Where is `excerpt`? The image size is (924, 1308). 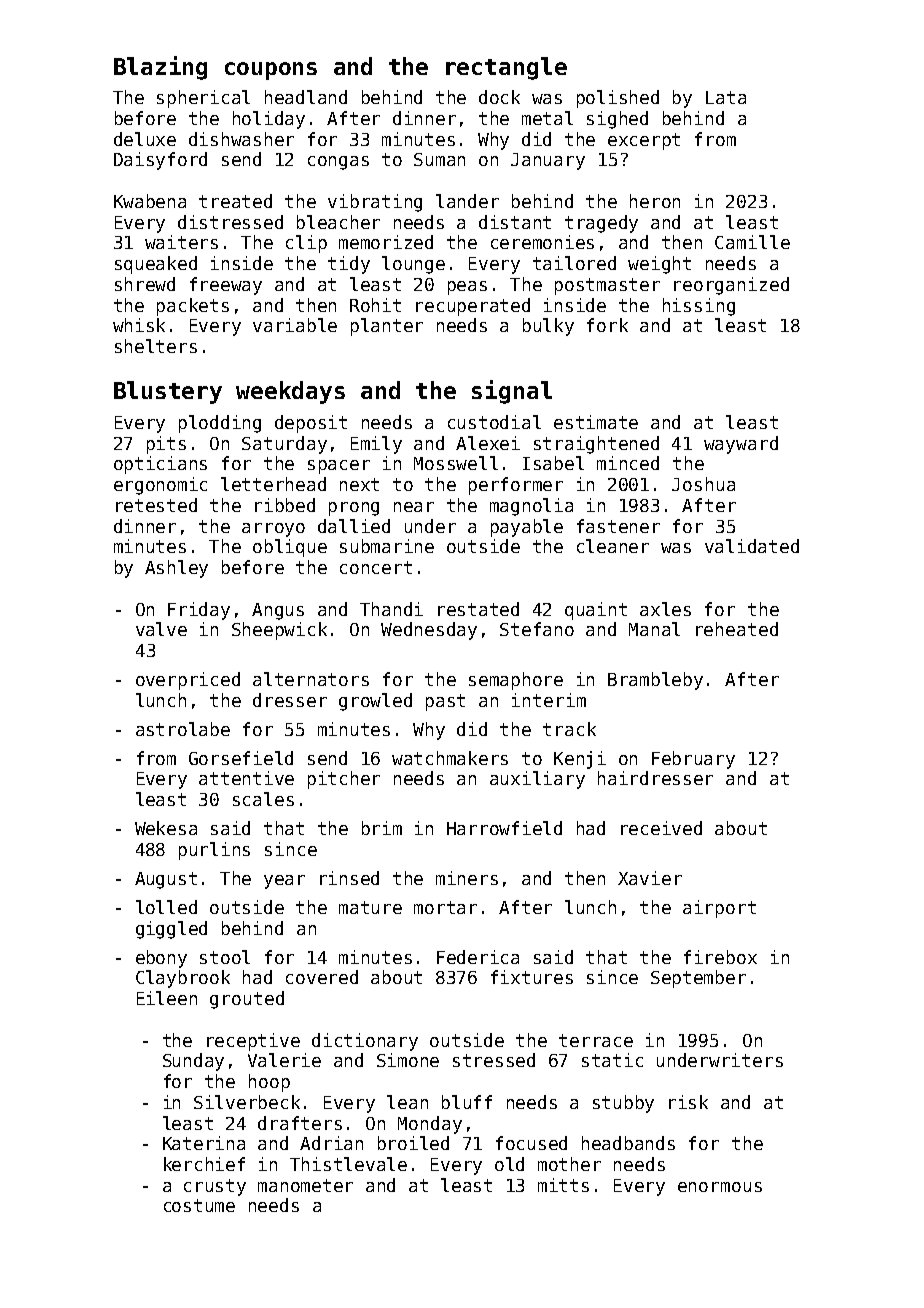
excerpt is located at coordinates (644, 141).
